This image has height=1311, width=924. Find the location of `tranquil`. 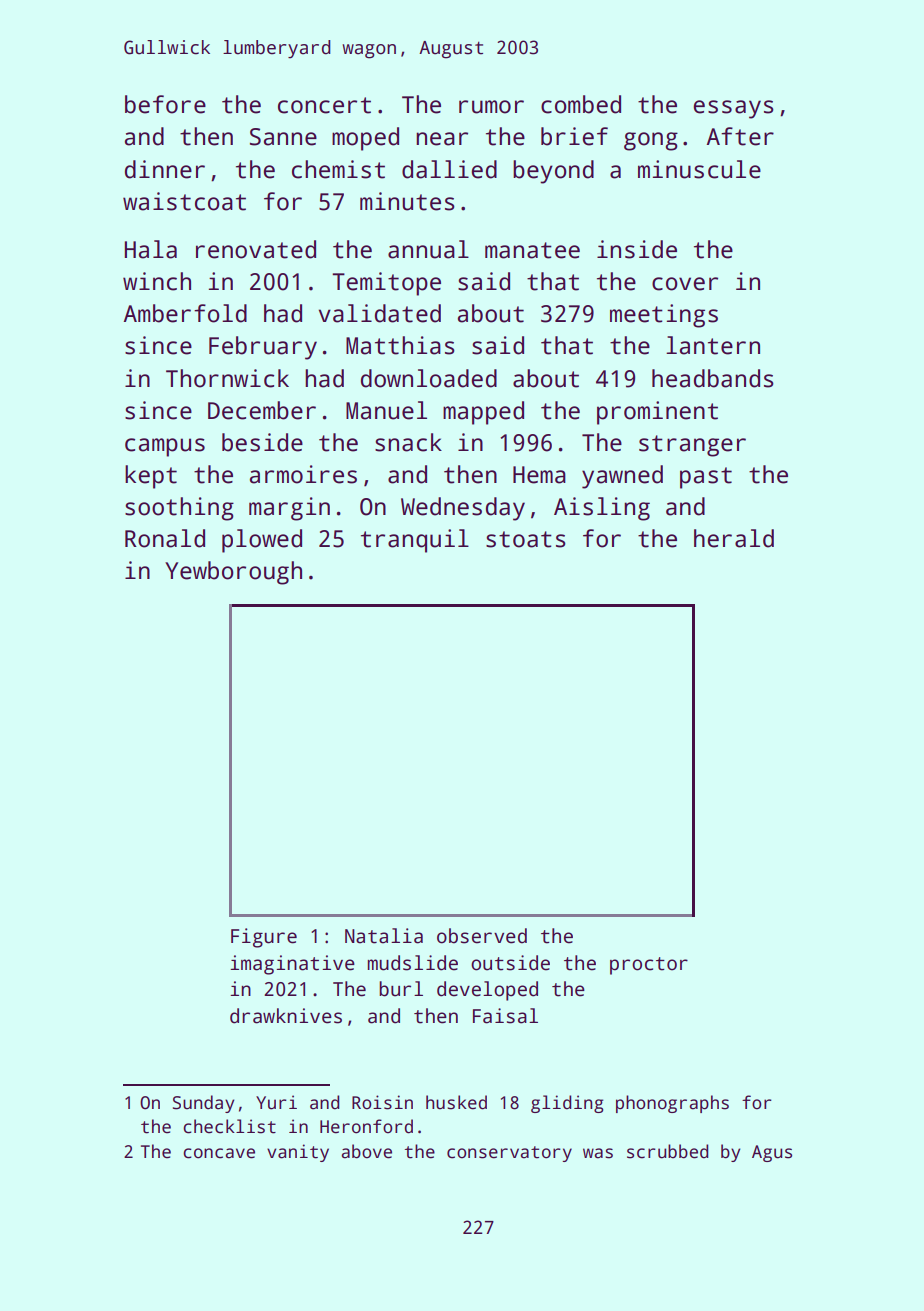

tranquil is located at coordinates (415, 541).
